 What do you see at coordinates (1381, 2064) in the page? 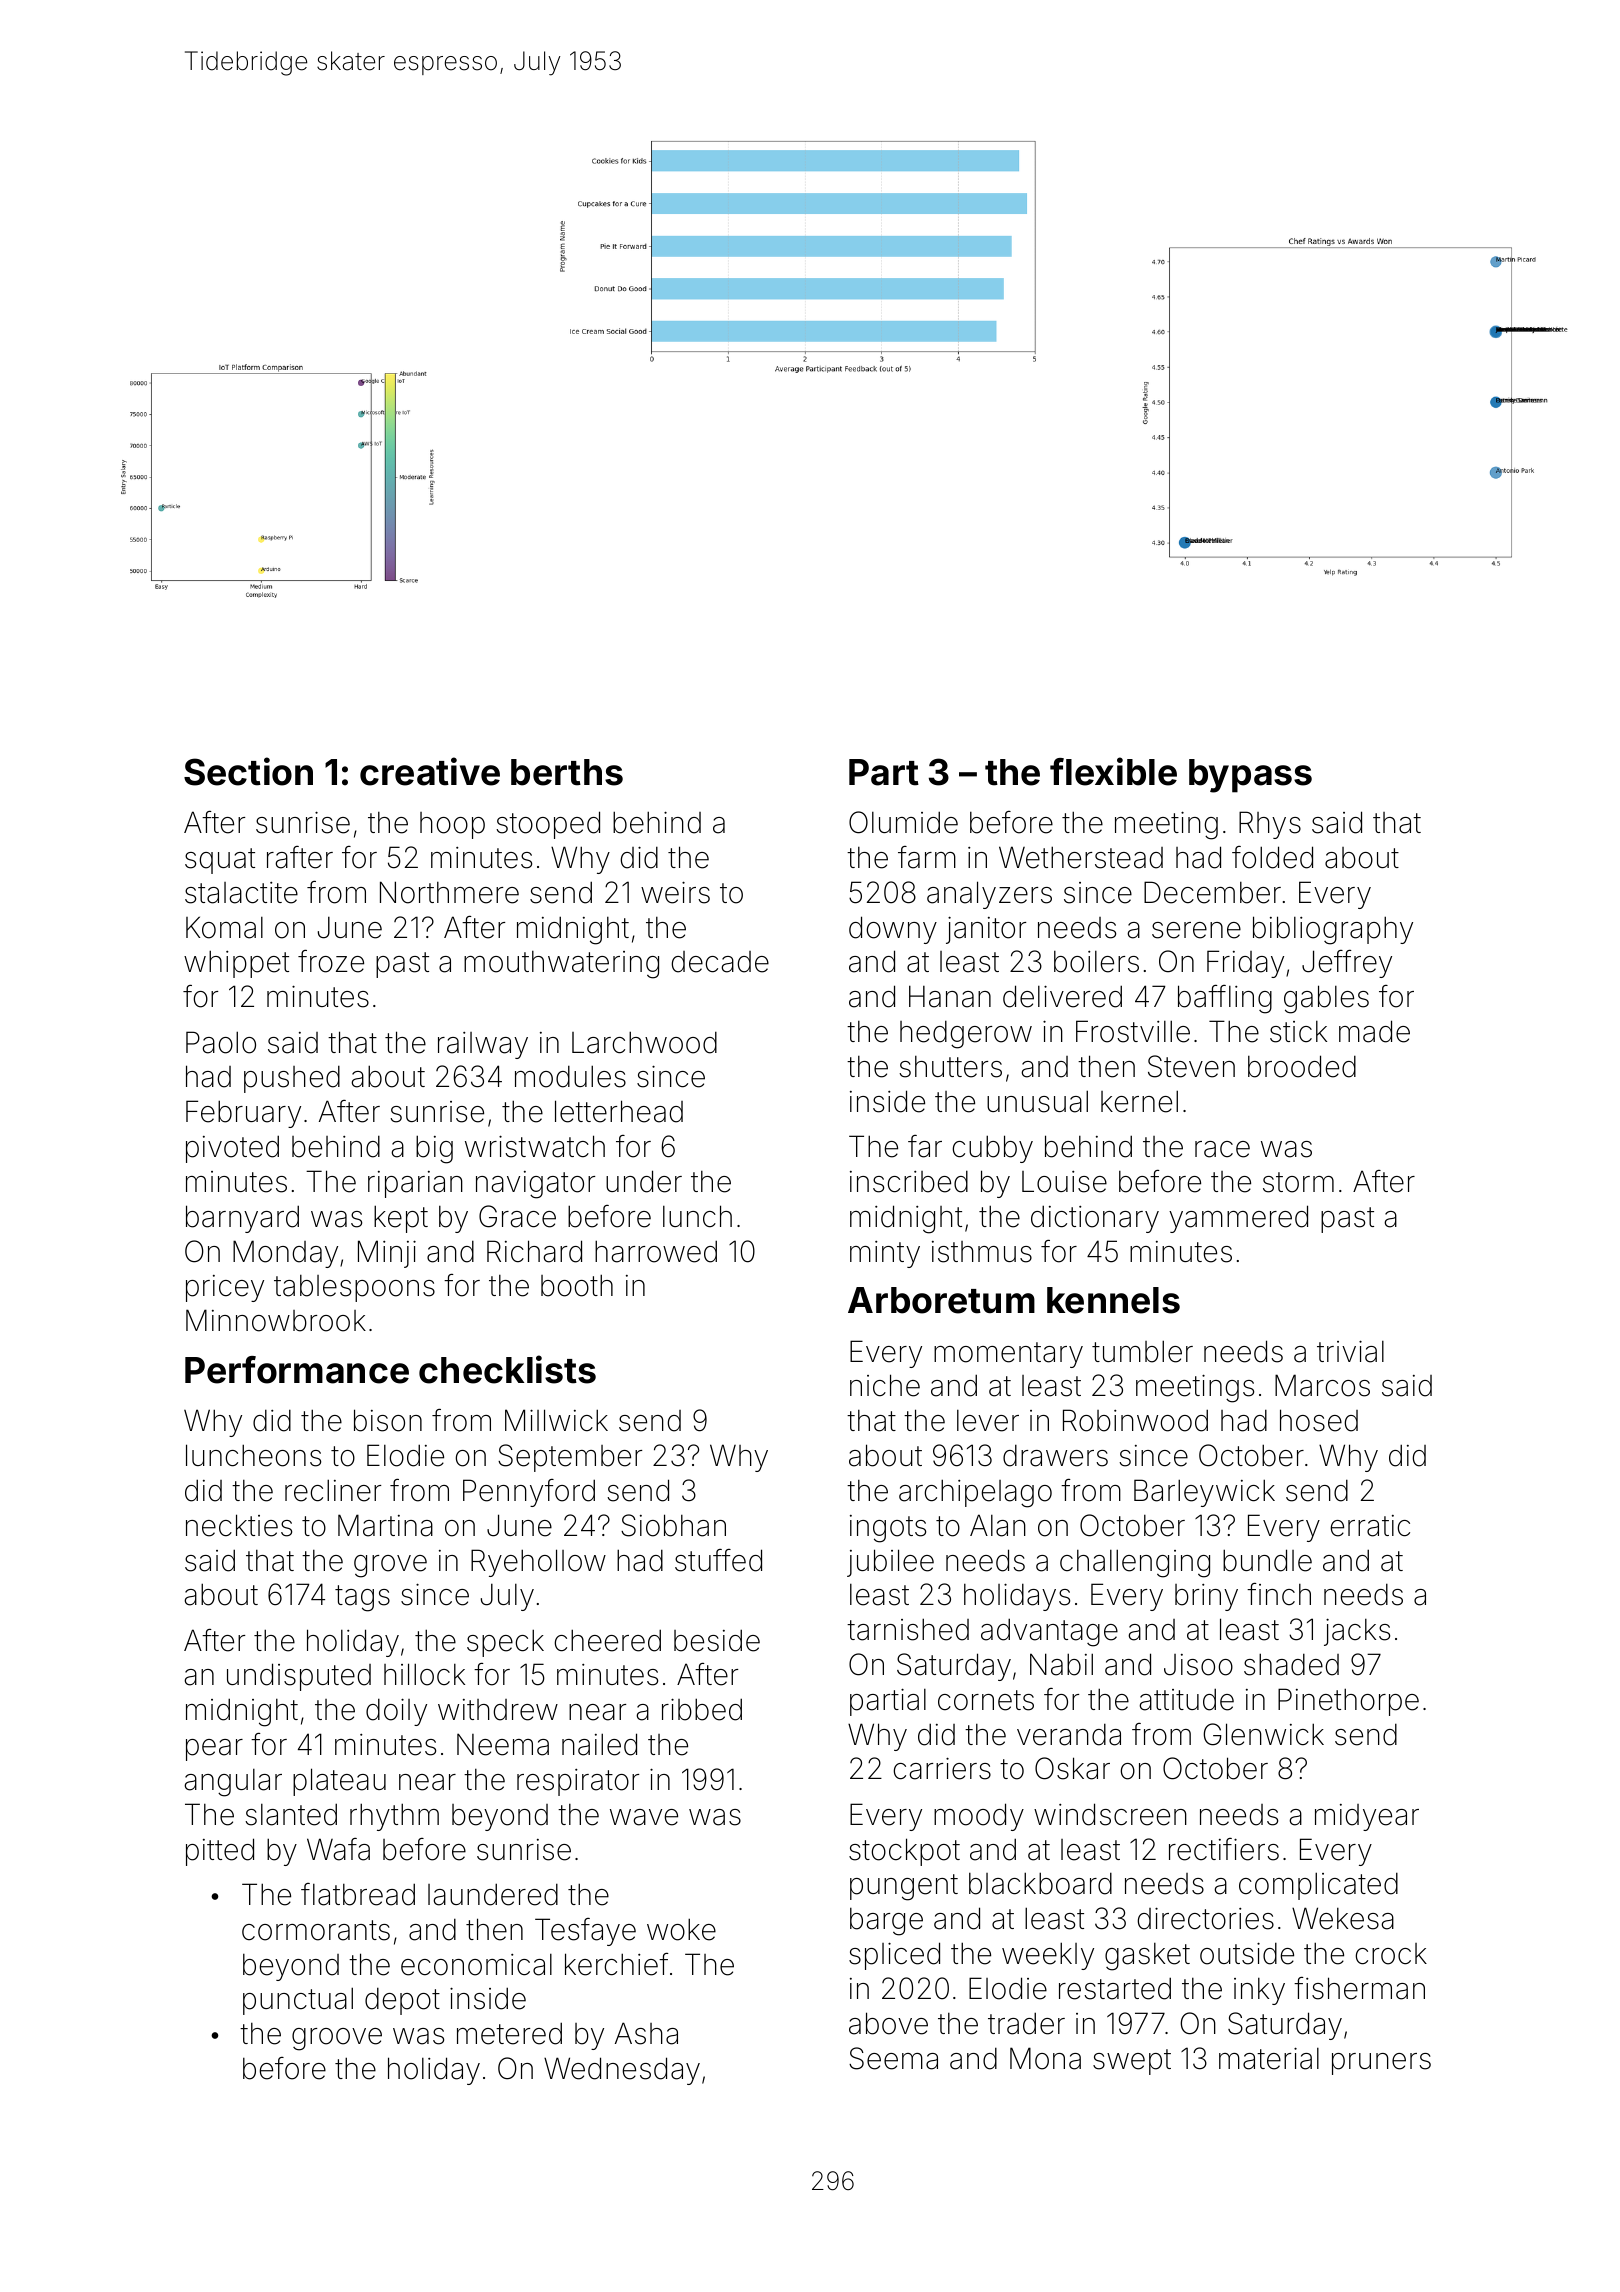
I see `pruners` at bounding box center [1381, 2064].
